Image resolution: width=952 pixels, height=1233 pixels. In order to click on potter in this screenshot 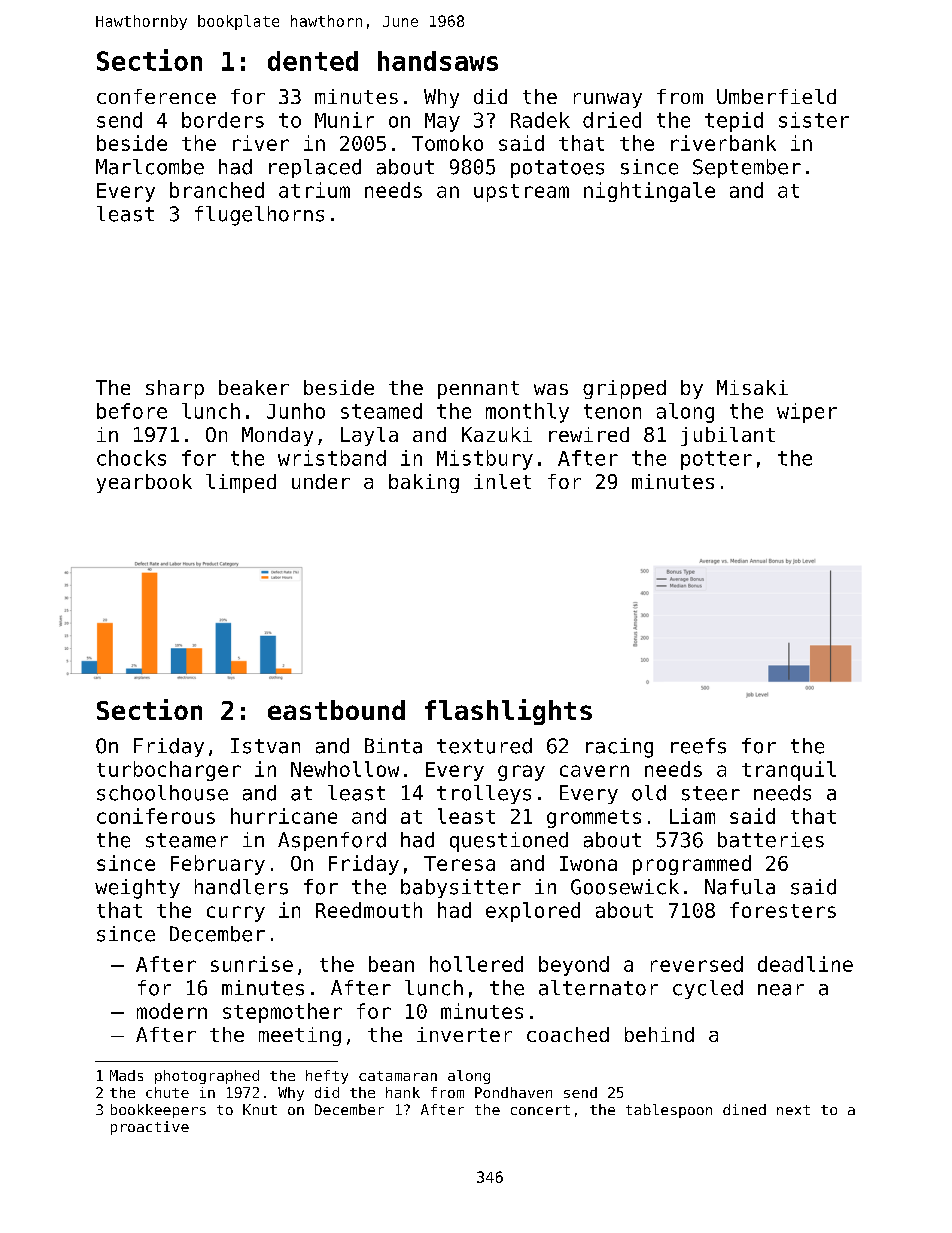, I will do `click(716, 460)`.
